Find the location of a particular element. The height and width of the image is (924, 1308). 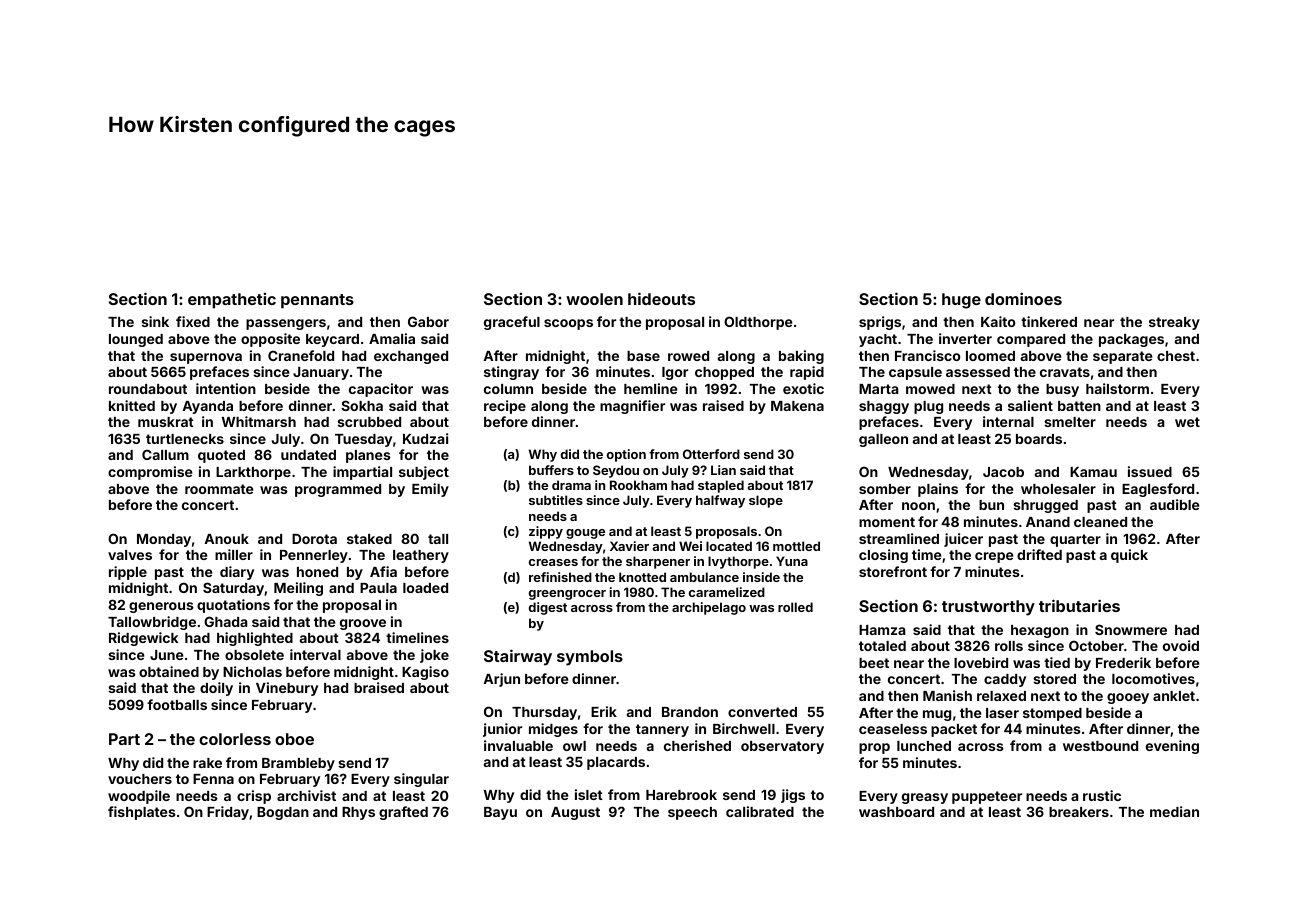

rowed is located at coordinates (688, 356).
